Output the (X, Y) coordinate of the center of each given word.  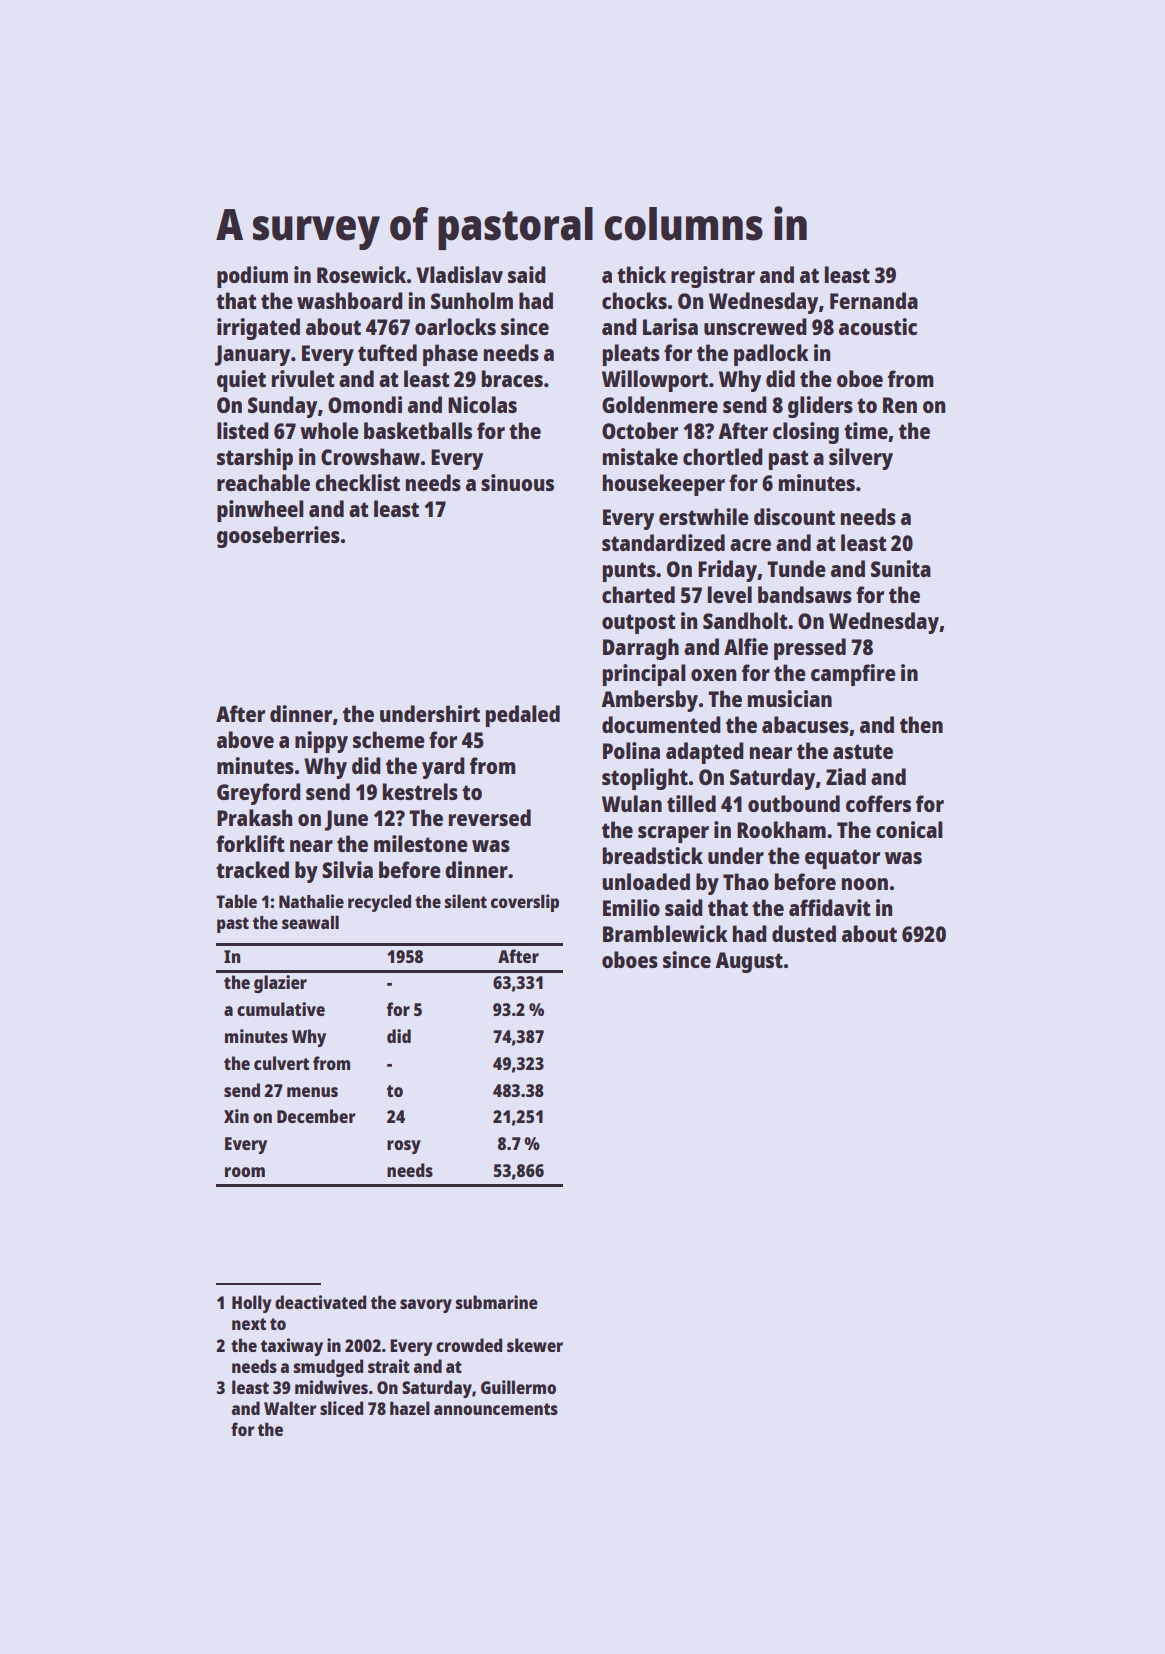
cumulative (281, 1009)
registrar (713, 277)
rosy (404, 1147)
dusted (804, 933)
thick (641, 274)
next (249, 1324)
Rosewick (361, 274)
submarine (497, 1302)
